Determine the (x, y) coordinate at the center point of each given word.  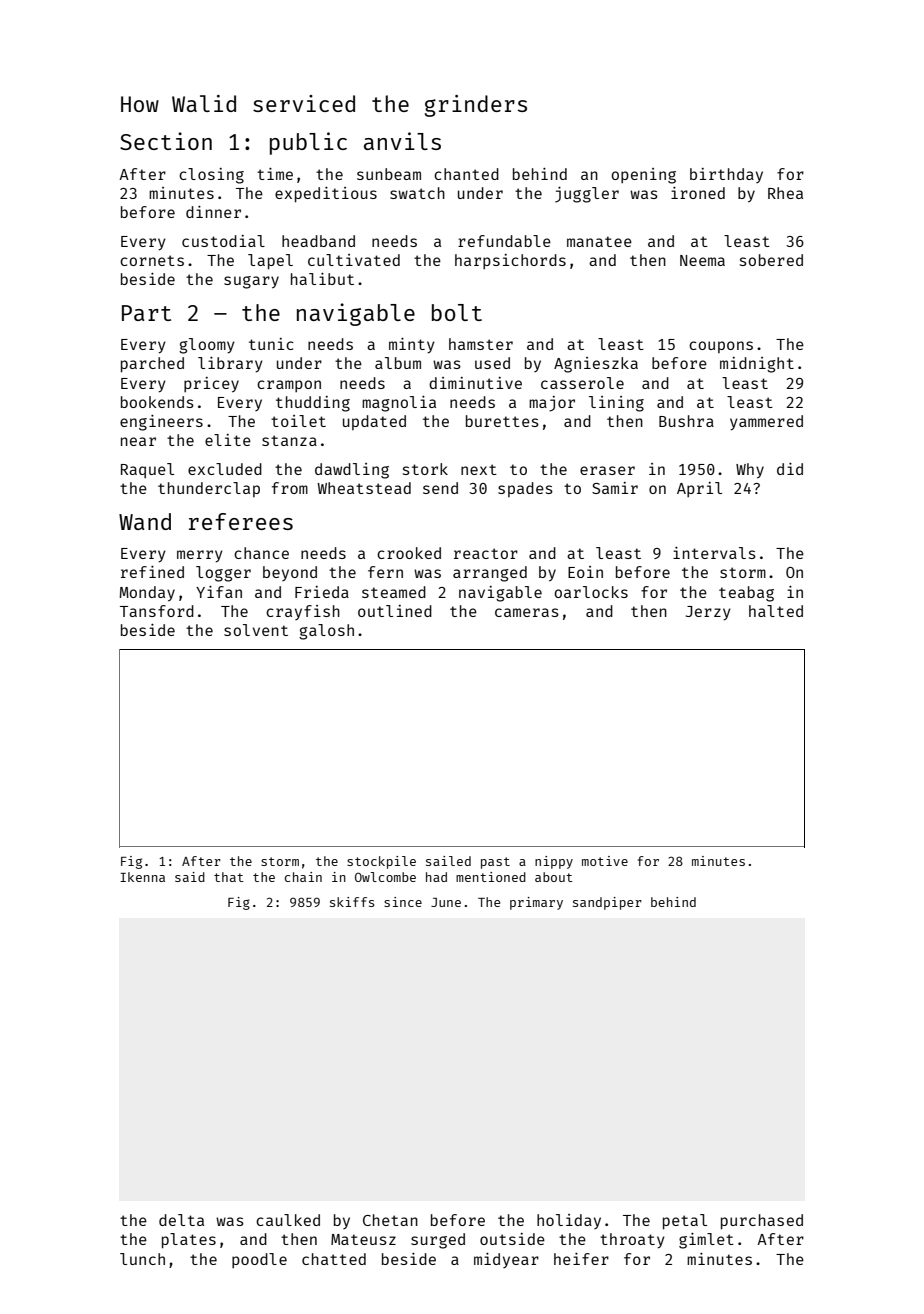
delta (181, 1220)
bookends (157, 402)
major (552, 404)
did (790, 469)
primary (536, 903)
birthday (726, 175)
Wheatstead (364, 488)
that (229, 877)
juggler (587, 195)
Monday (147, 594)
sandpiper (607, 903)
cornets (152, 260)
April (699, 489)
